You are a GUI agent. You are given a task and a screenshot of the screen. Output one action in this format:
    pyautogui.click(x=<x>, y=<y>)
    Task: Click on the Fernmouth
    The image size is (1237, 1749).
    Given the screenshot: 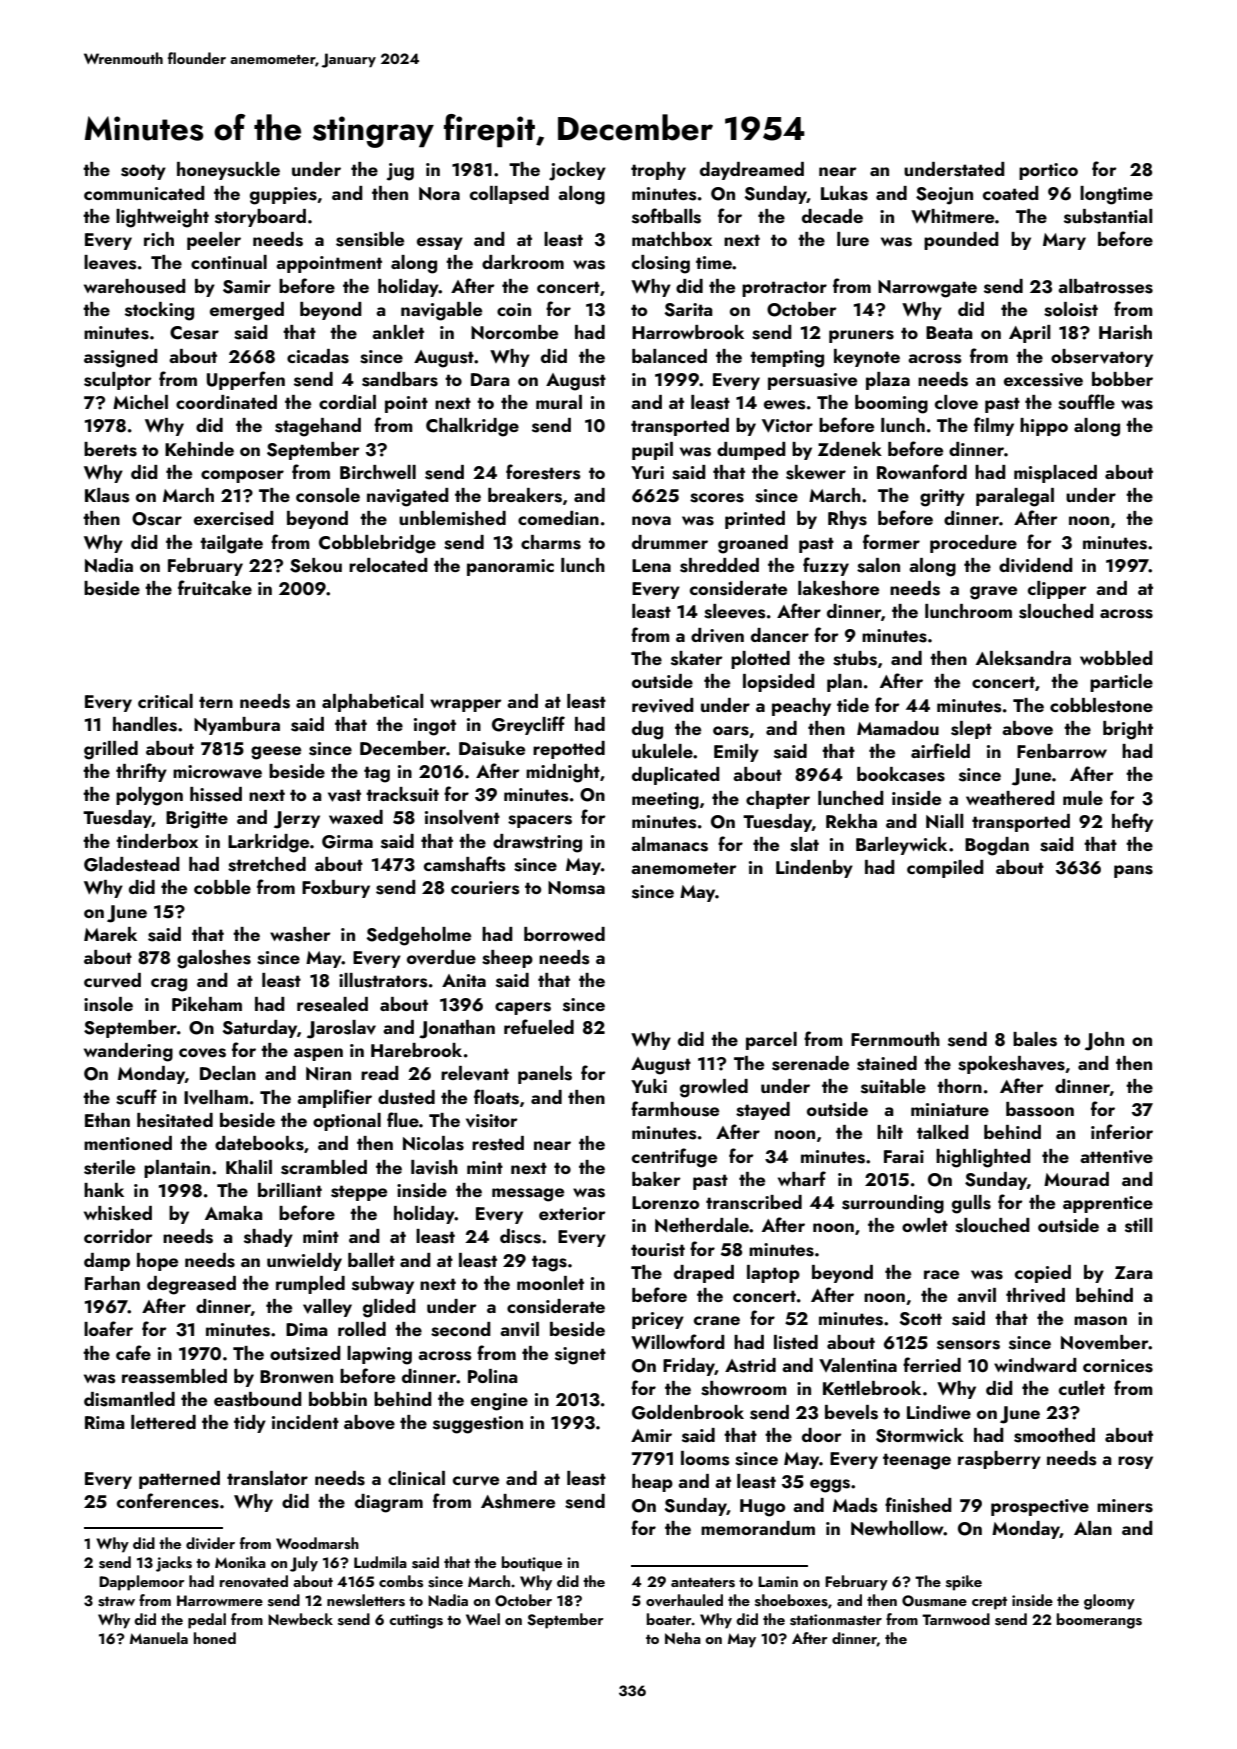 What is the action you would take?
    pyautogui.click(x=895, y=1039)
